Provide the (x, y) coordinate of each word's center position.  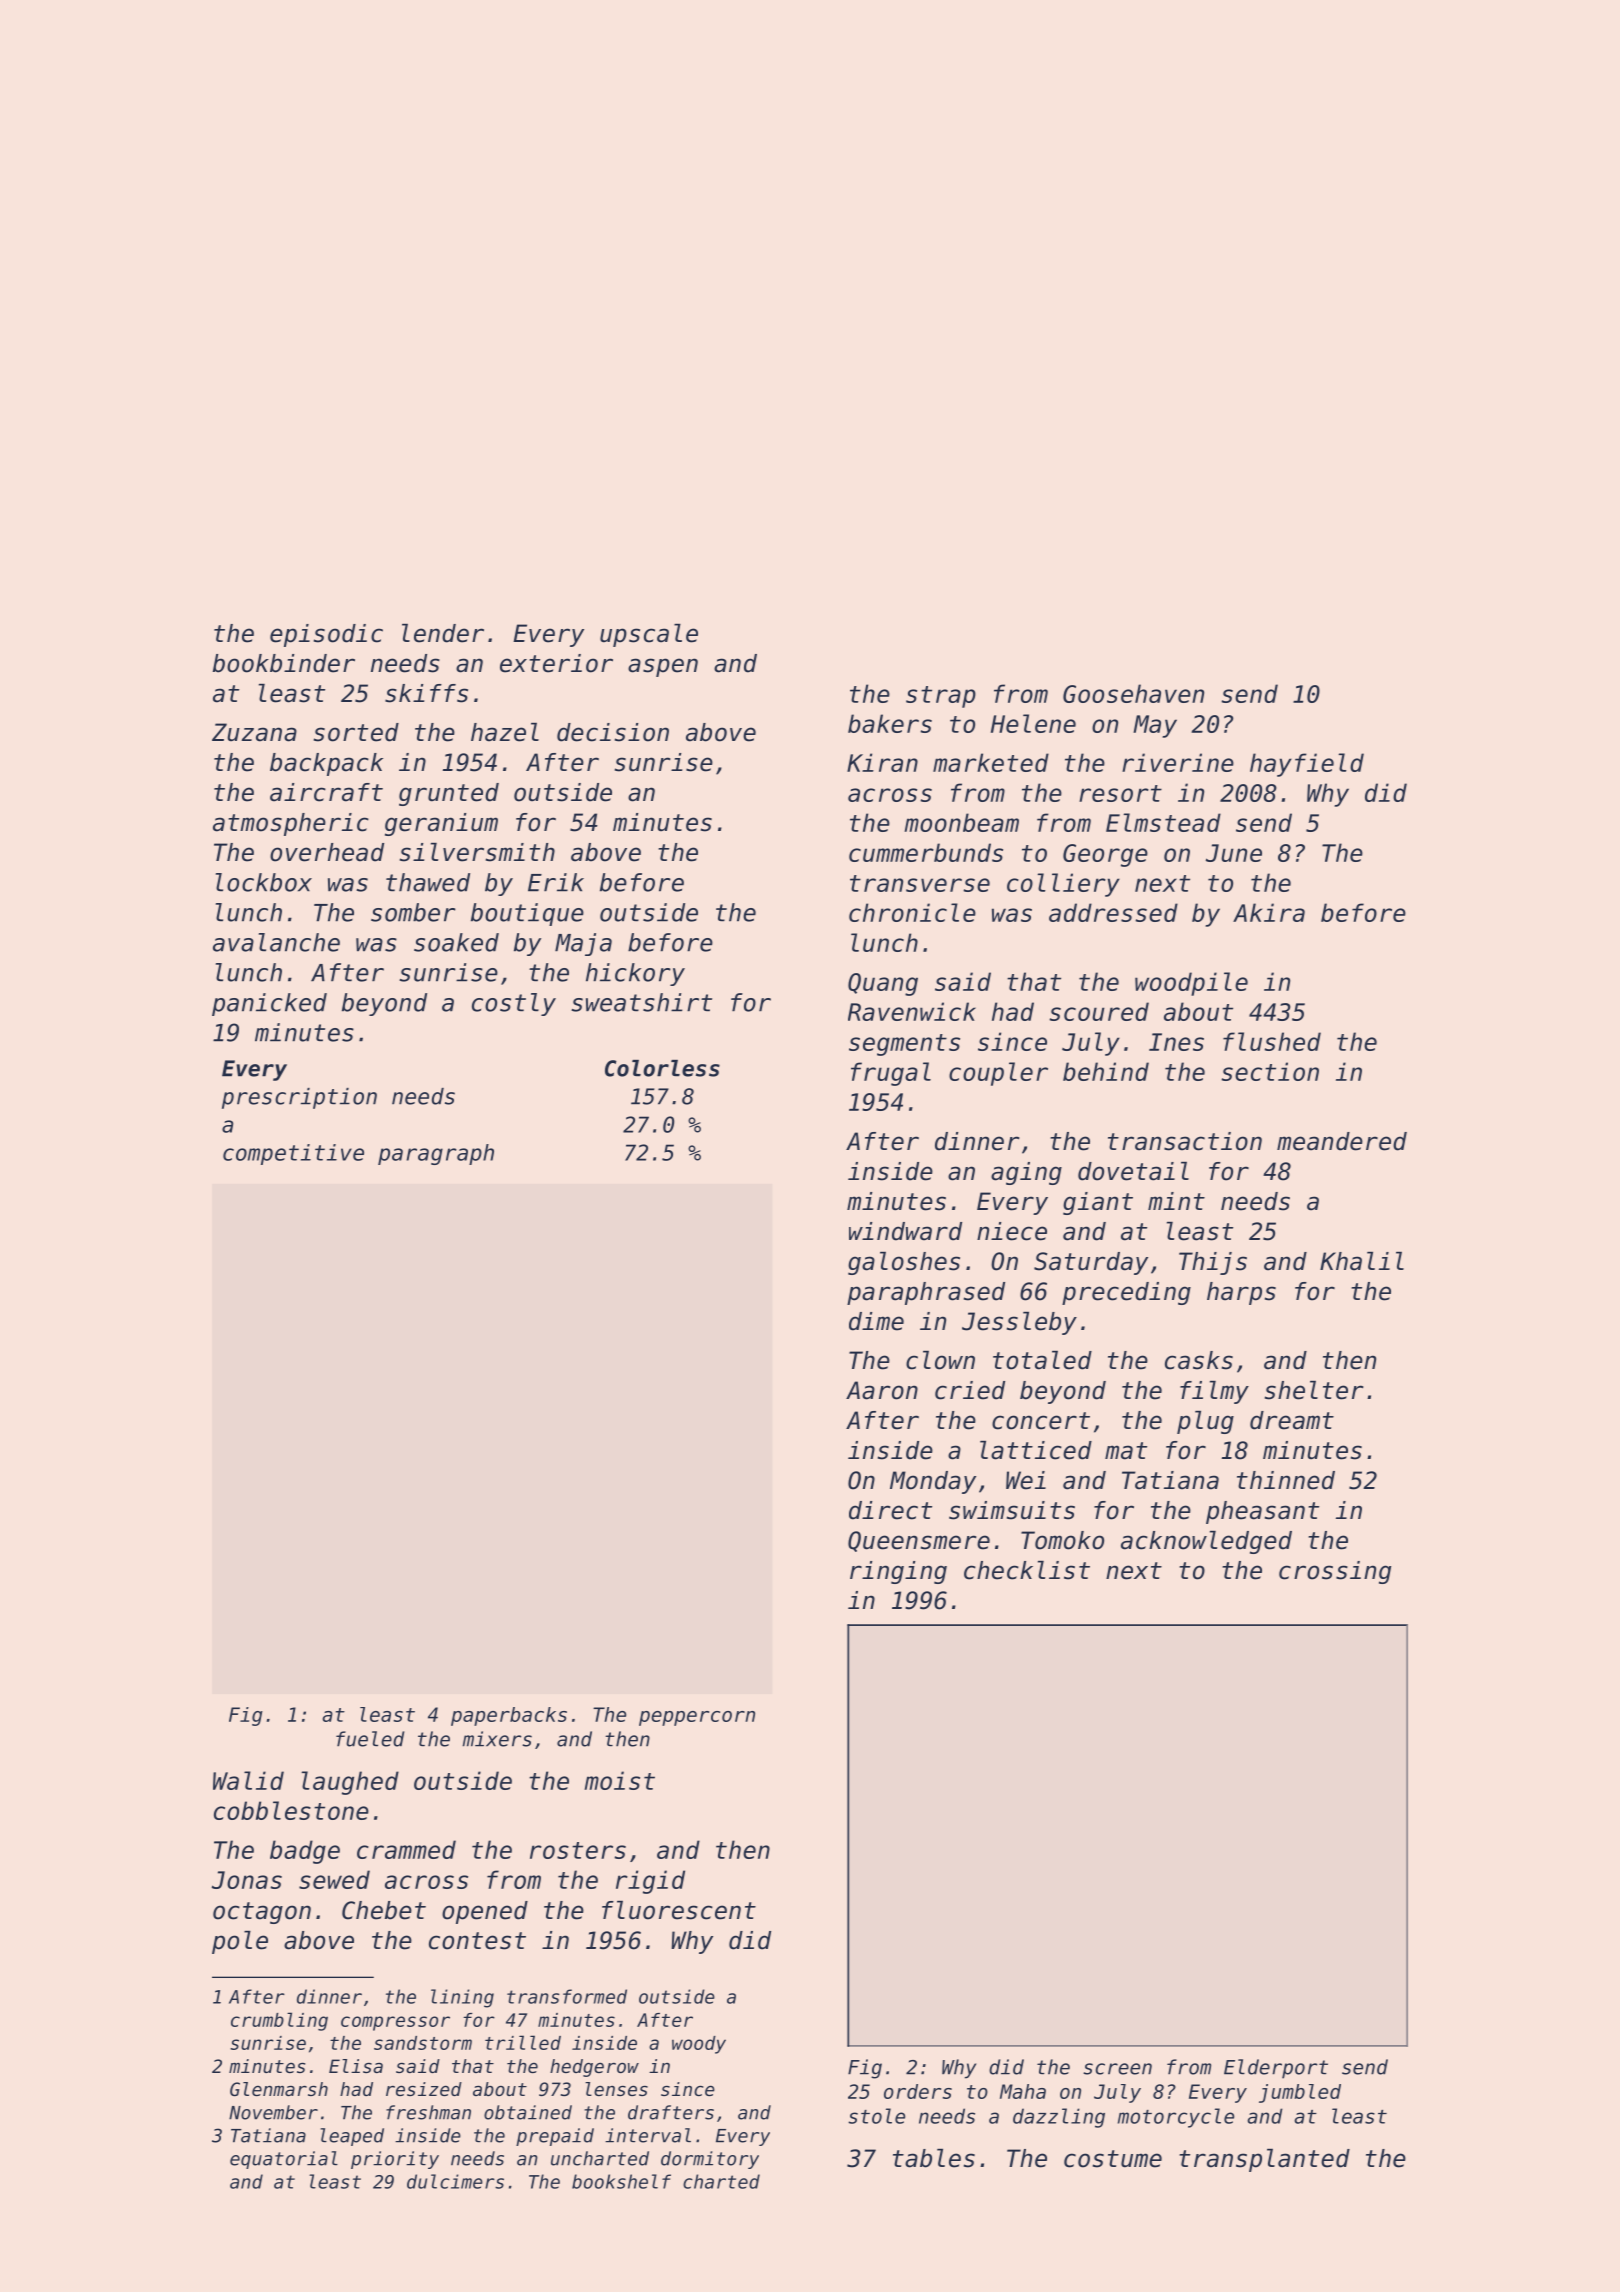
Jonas (247, 1880)
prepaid (555, 2137)
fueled (370, 1739)
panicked (269, 1004)
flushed (1272, 1041)
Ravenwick (912, 1011)
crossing (1335, 1572)
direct (890, 1510)
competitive (293, 1154)
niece (1012, 1231)
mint (1176, 1201)
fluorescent (679, 1910)
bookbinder (284, 663)
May (1155, 726)
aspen (663, 667)
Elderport (1276, 2069)
